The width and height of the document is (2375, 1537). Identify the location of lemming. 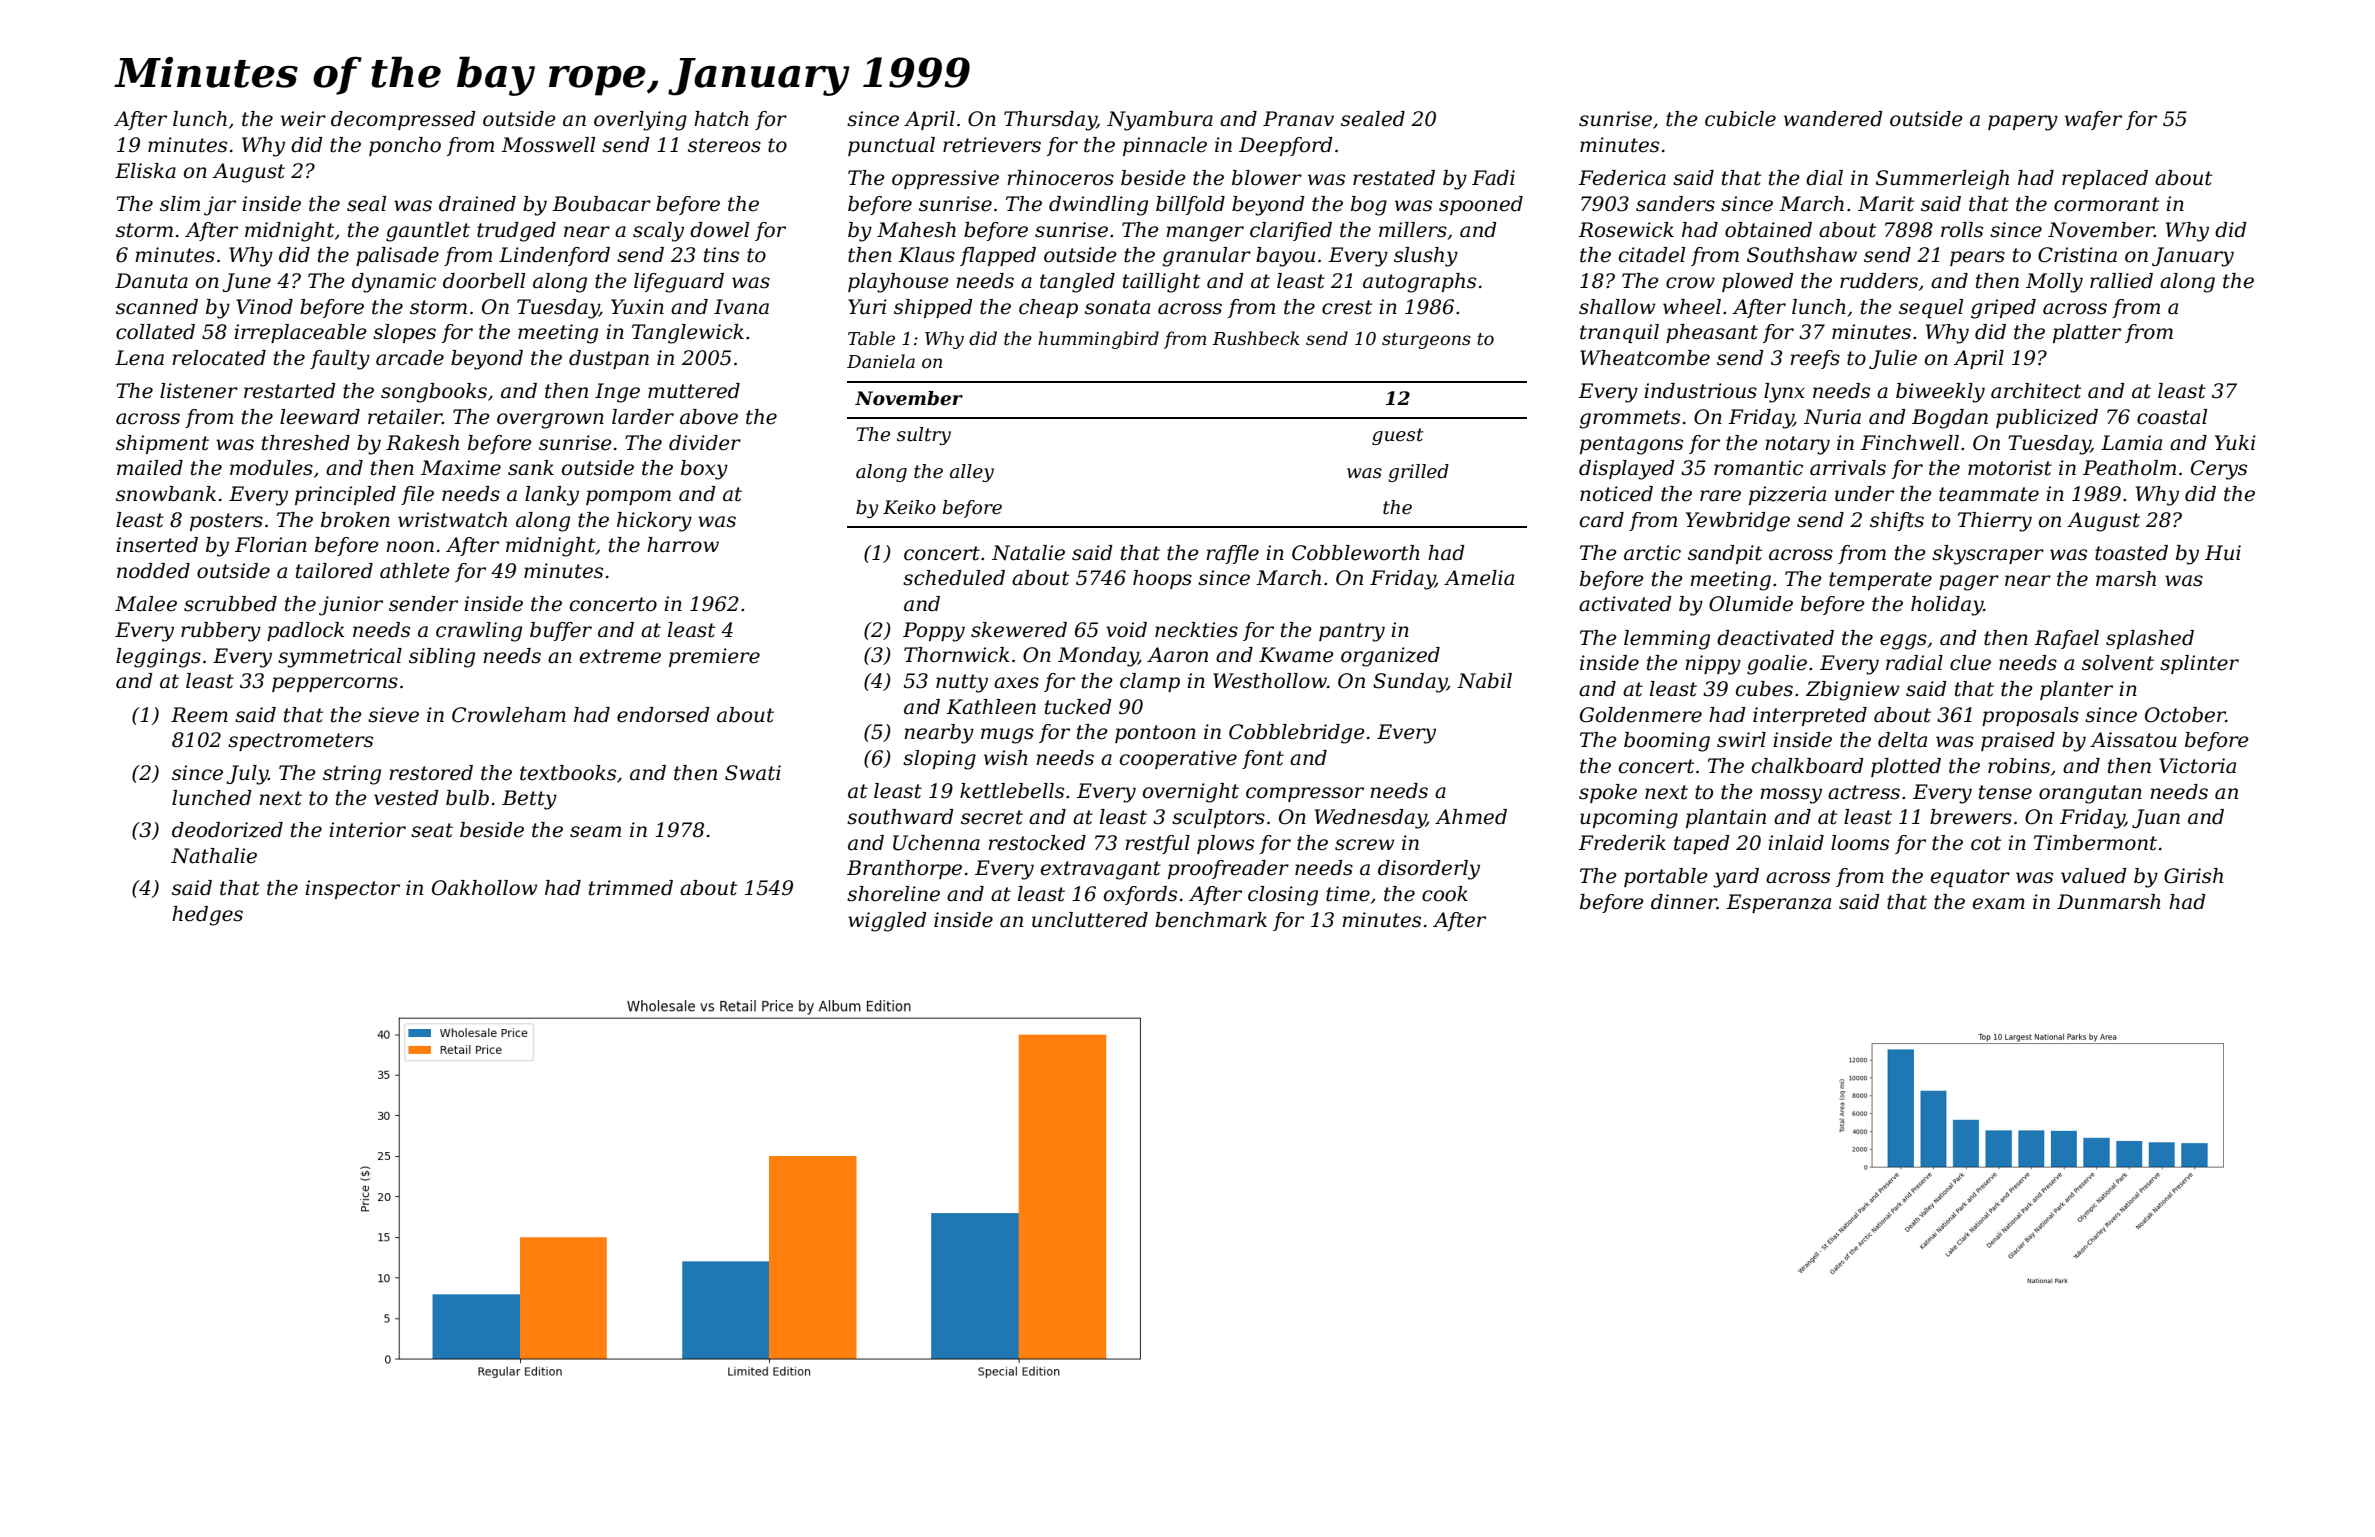
(1667, 640).
